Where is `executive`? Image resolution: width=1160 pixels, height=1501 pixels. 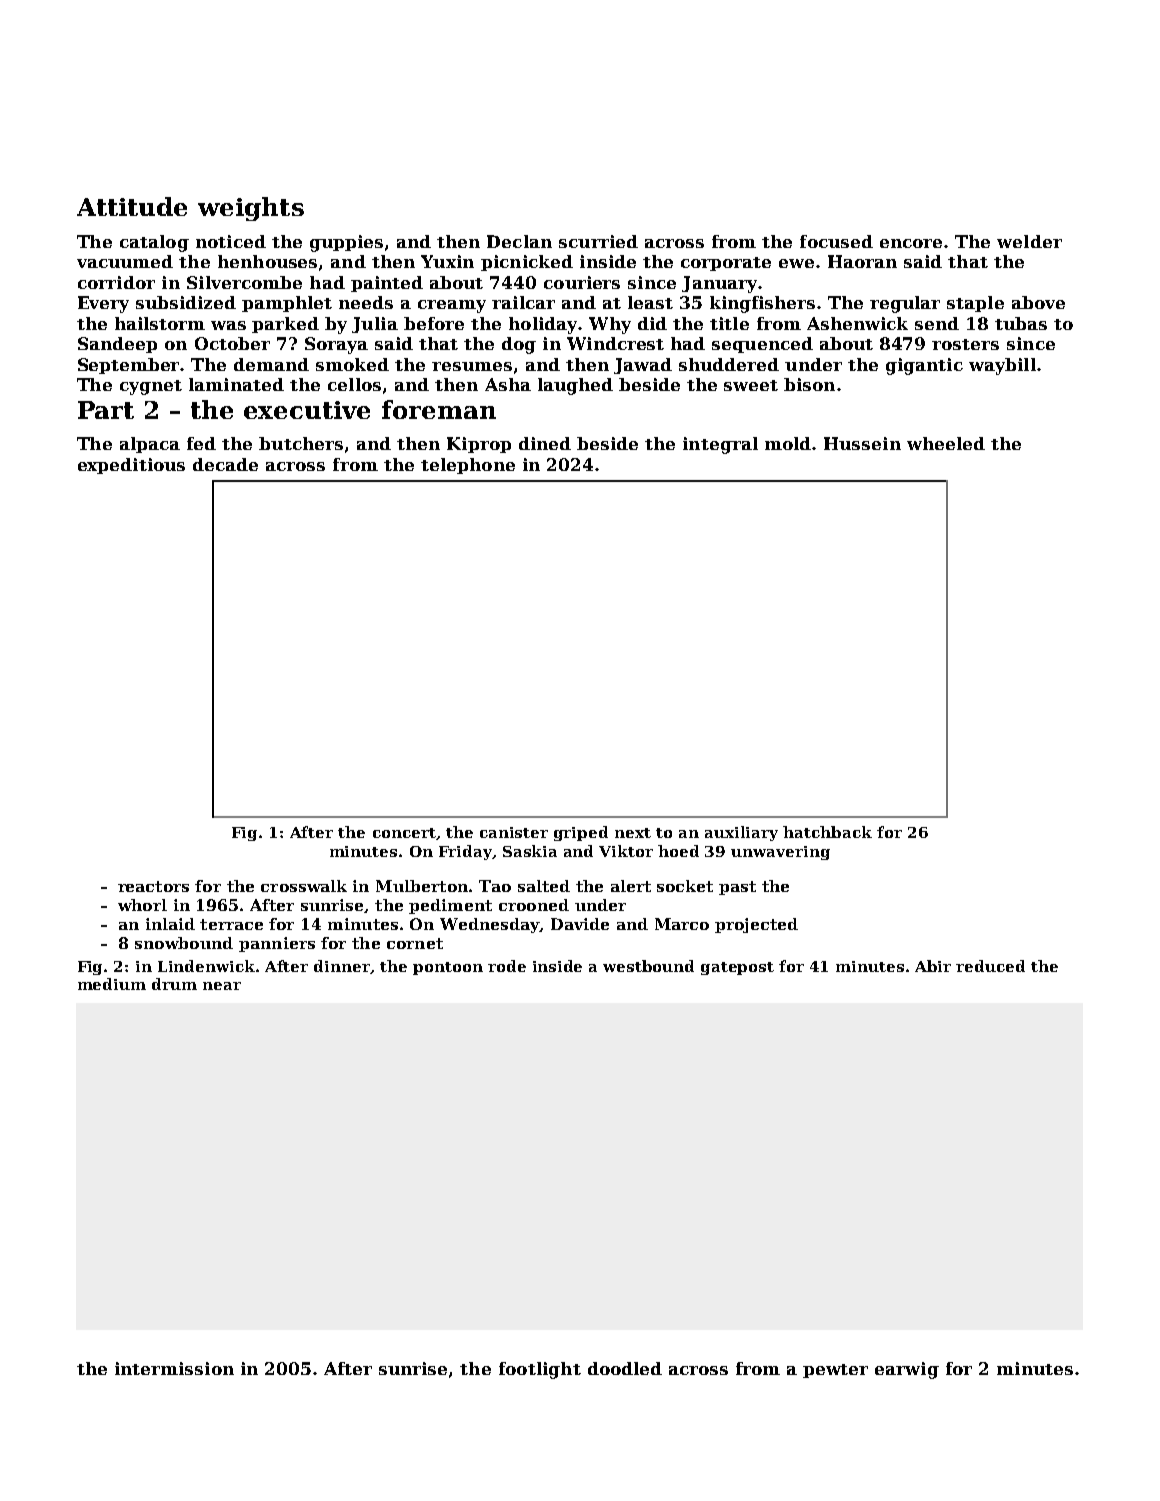
executive is located at coordinates (307, 410).
